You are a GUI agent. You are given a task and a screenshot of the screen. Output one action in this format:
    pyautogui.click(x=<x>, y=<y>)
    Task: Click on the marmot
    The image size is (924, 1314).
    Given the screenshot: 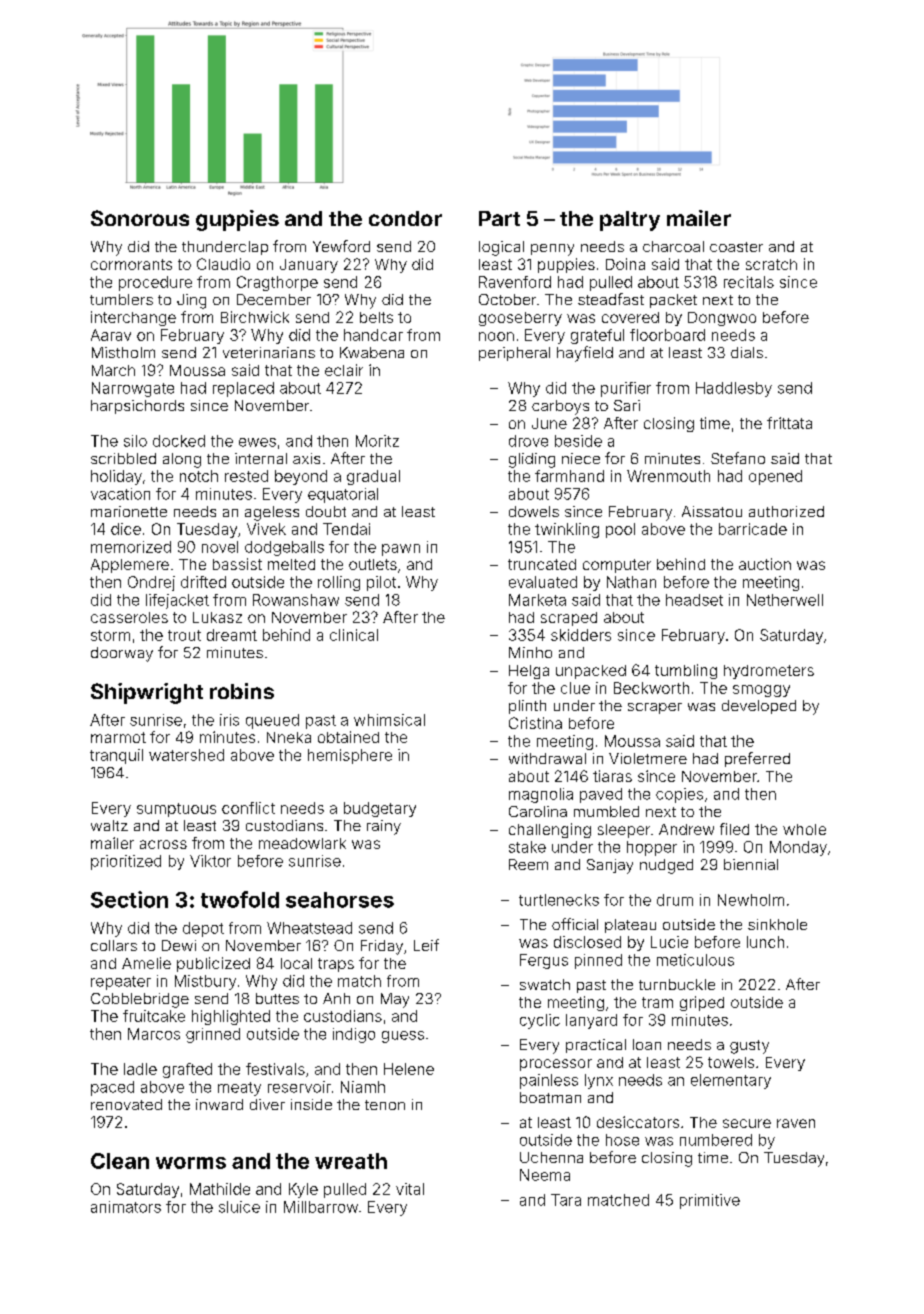 What is the action you would take?
    pyautogui.click(x=118, y=737)
